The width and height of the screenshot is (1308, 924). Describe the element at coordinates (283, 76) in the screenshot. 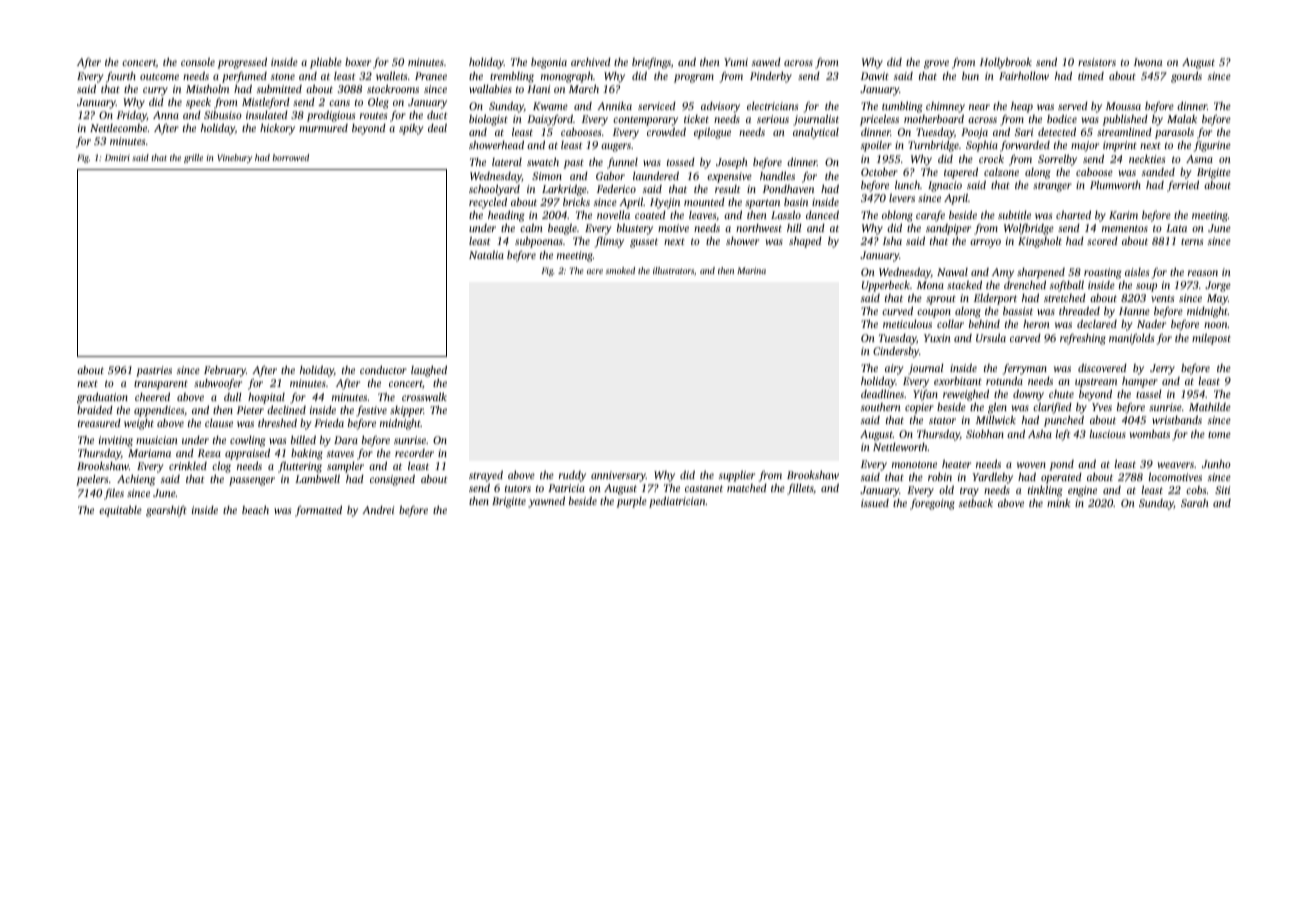

I see `stone` at that location.
